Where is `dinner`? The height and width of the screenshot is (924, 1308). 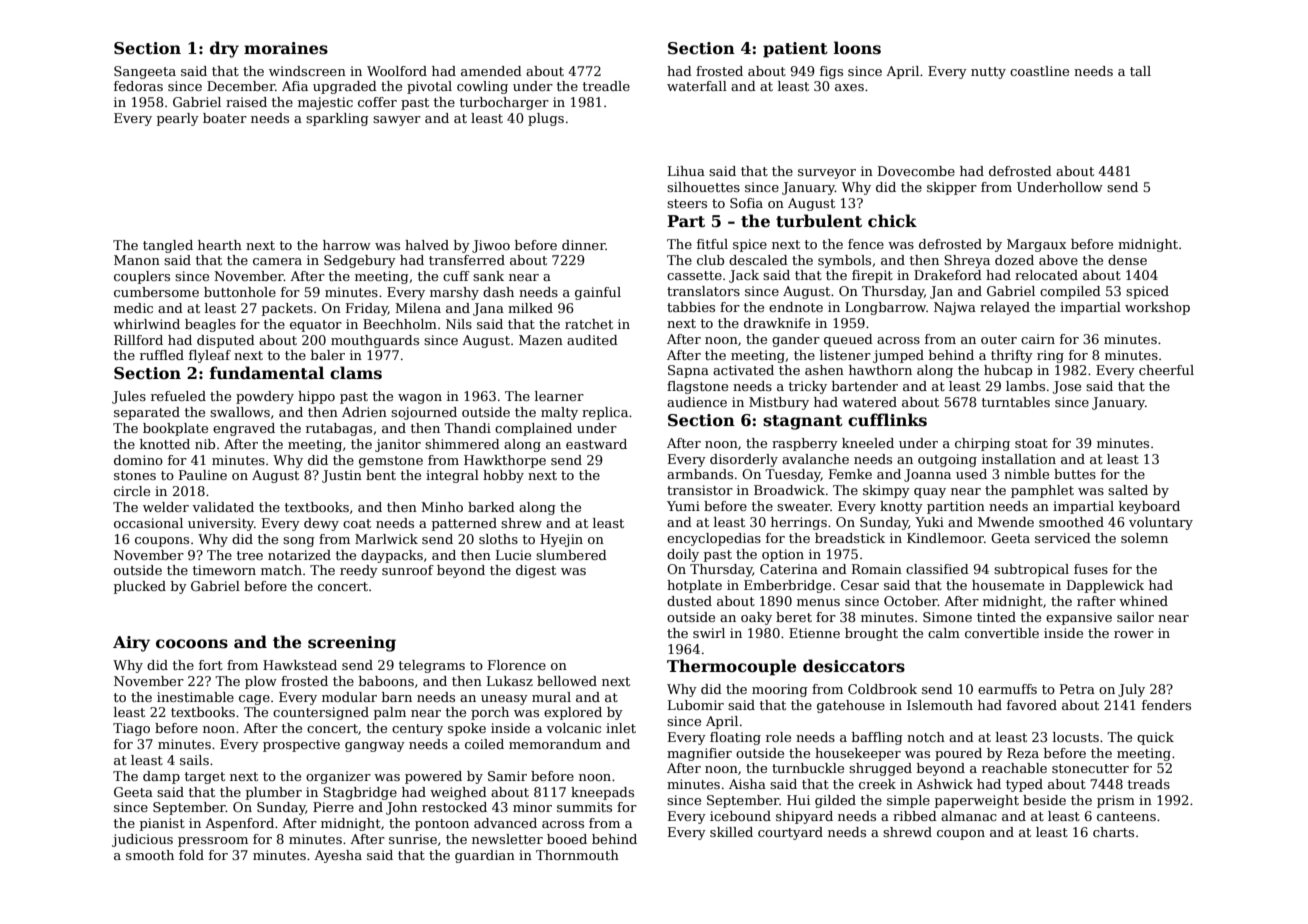 dinner is located at coordinates (584, 245).
